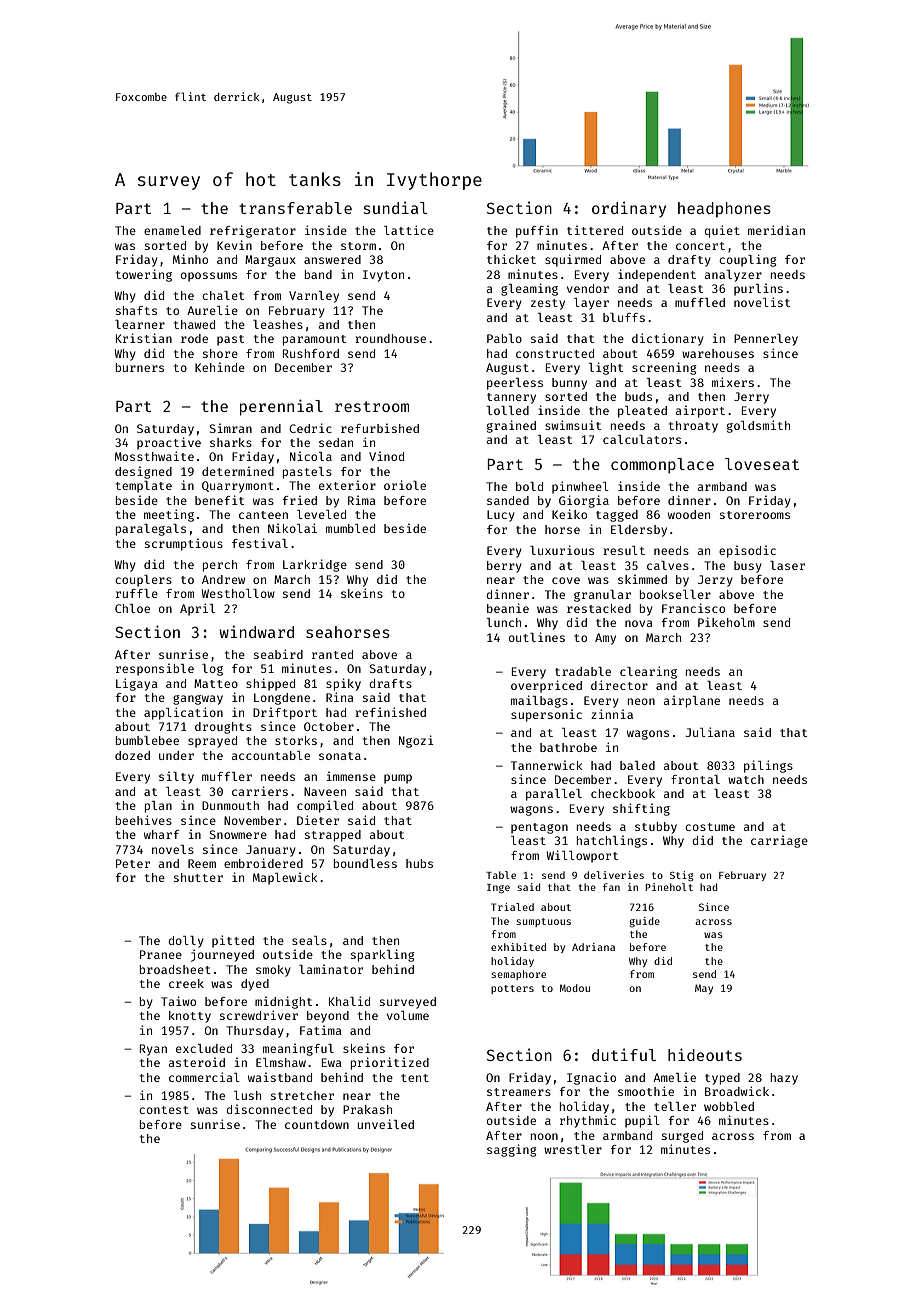 This document has width=924, height=1311. What do you see at coordinates (695, 779) in the document?
I see `frontal` at bounding box center [695, 779].
